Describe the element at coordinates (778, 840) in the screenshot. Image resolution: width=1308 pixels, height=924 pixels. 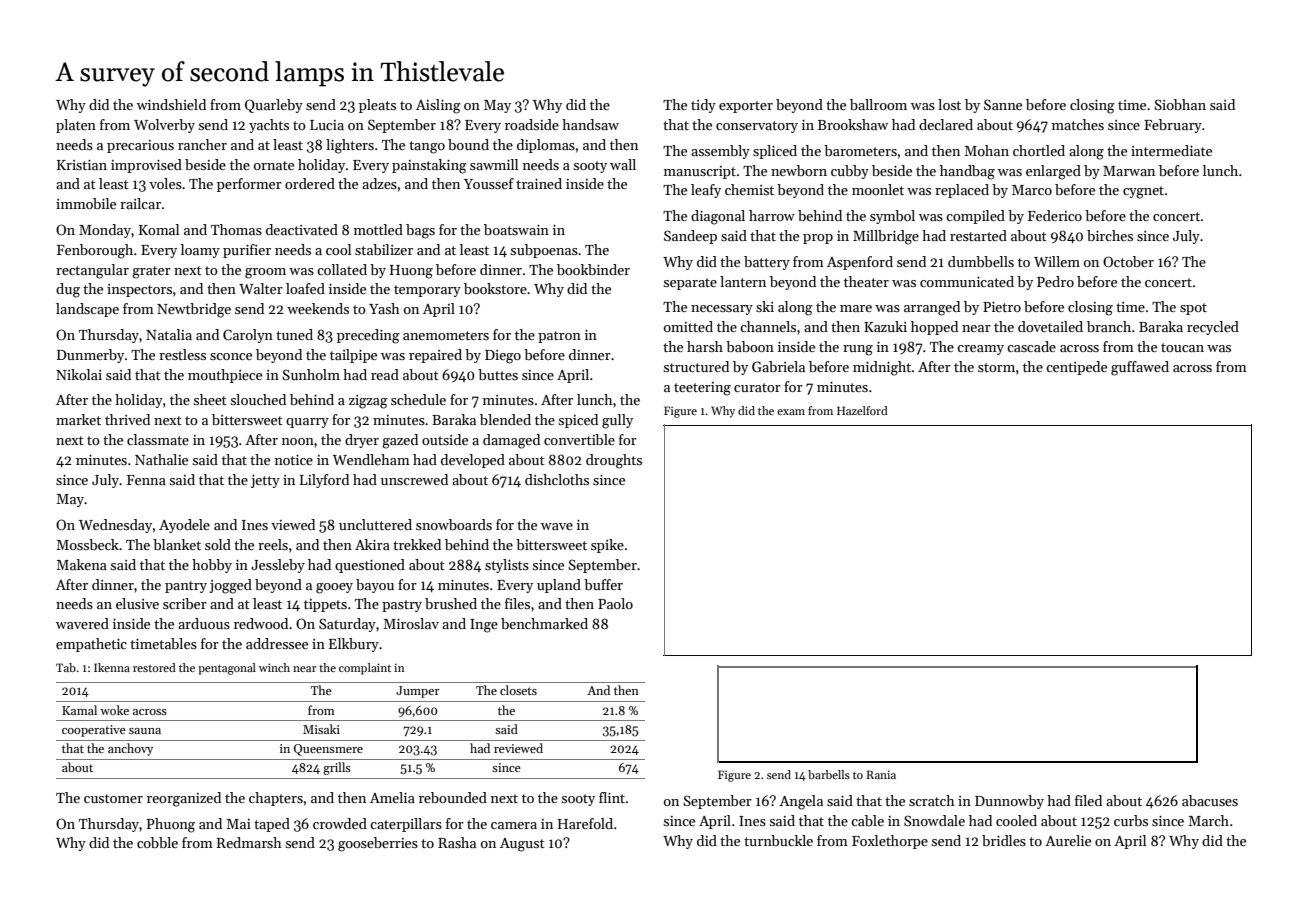
I see `turnbuckle` at that location.
